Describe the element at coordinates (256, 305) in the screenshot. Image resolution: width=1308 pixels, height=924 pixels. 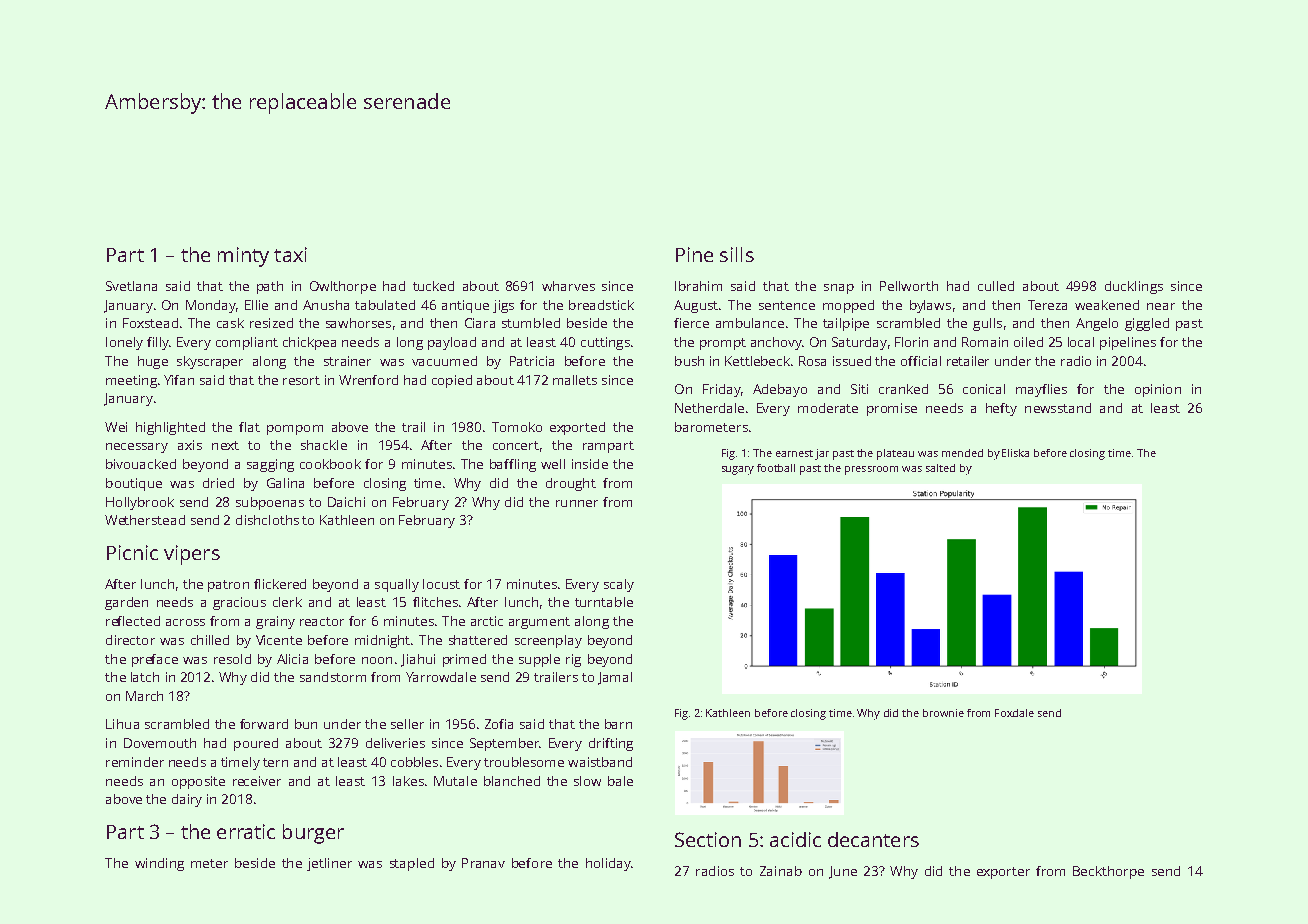
I see `Ellie` at that location.
